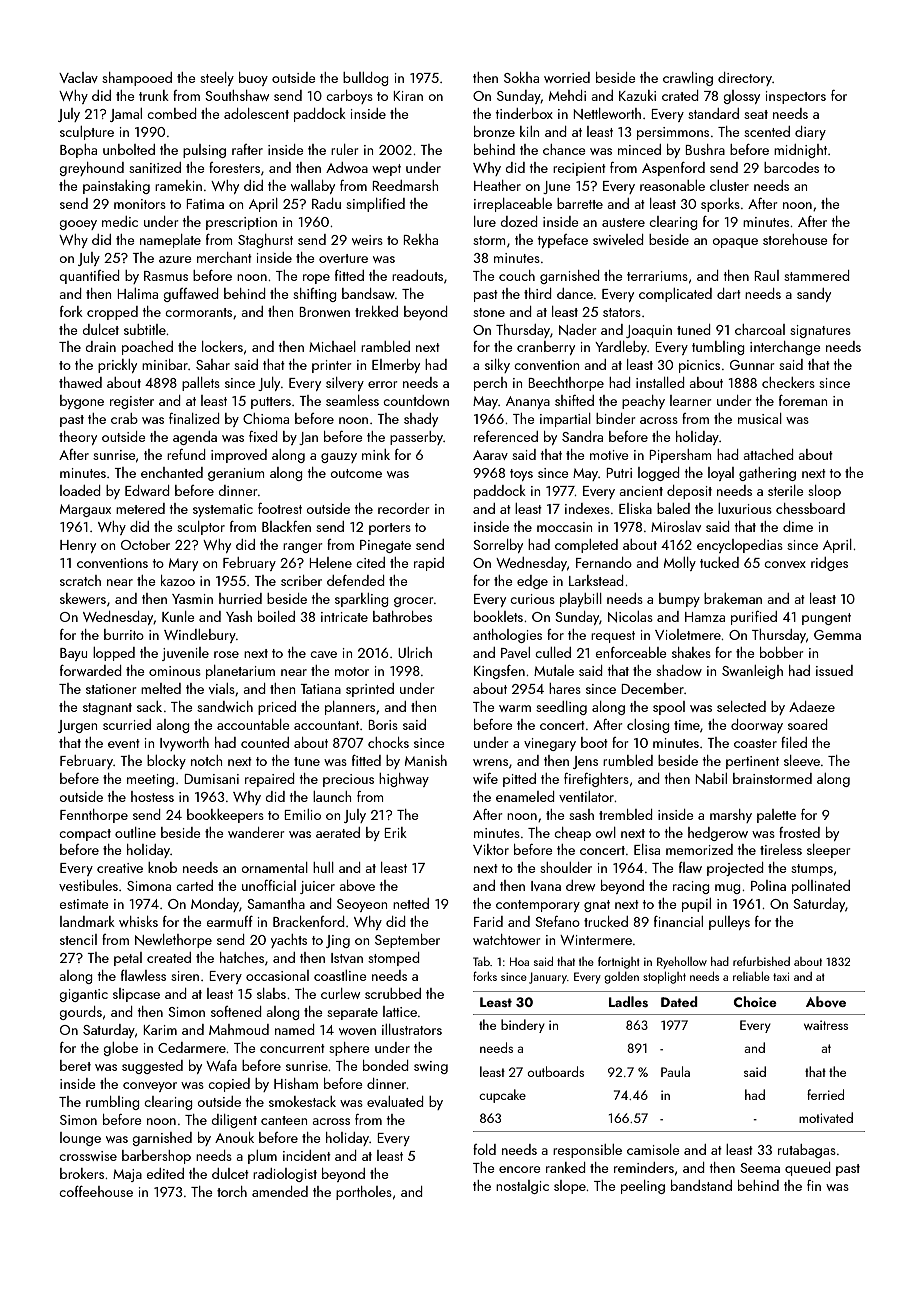 The image size is (924, 1308). I want to click on merchant, so click(224, 257).
